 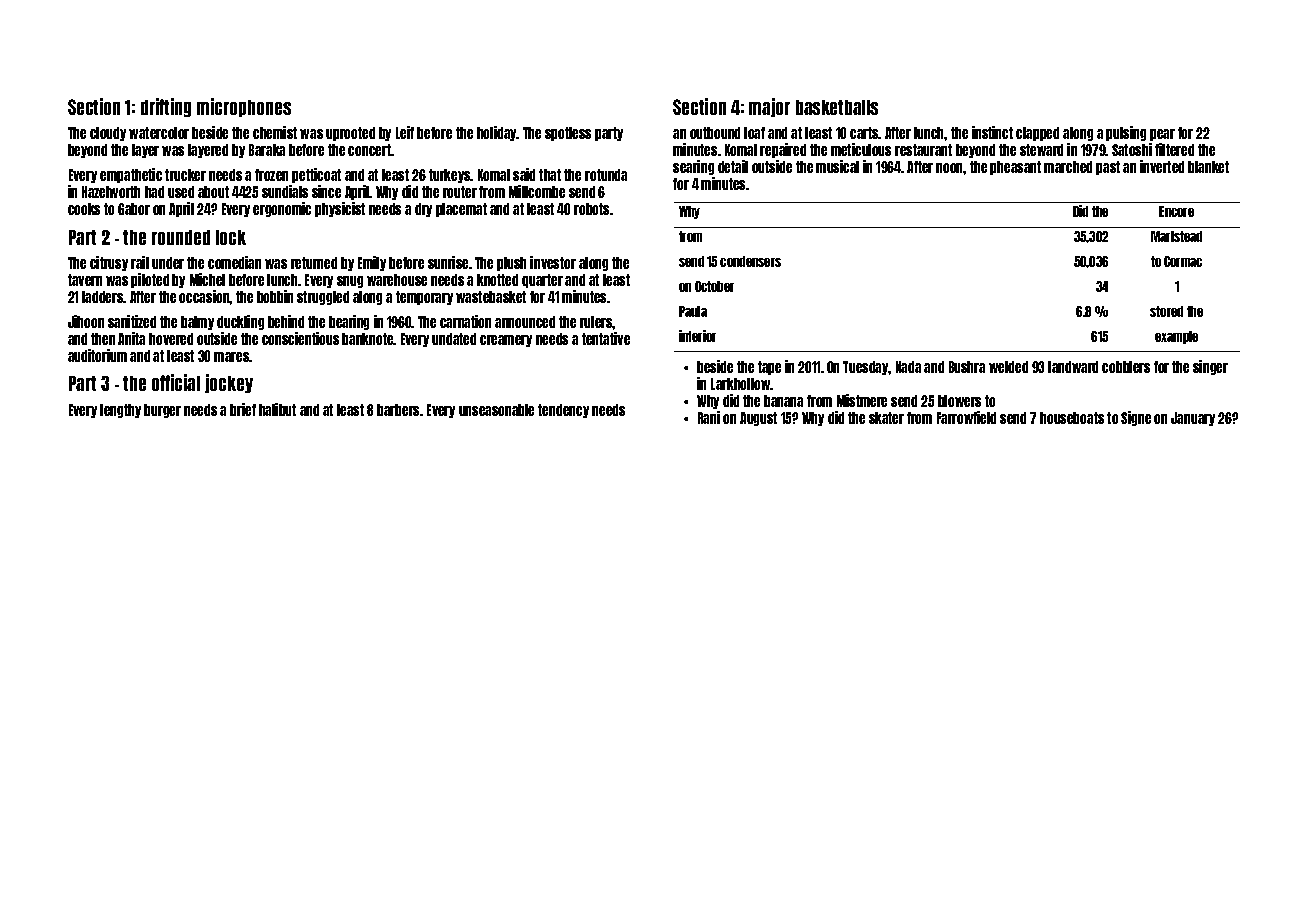 What do you see at coordinates (709, 417) in the screenshot?
I see `Rani` at bounding box center [709, 417].
